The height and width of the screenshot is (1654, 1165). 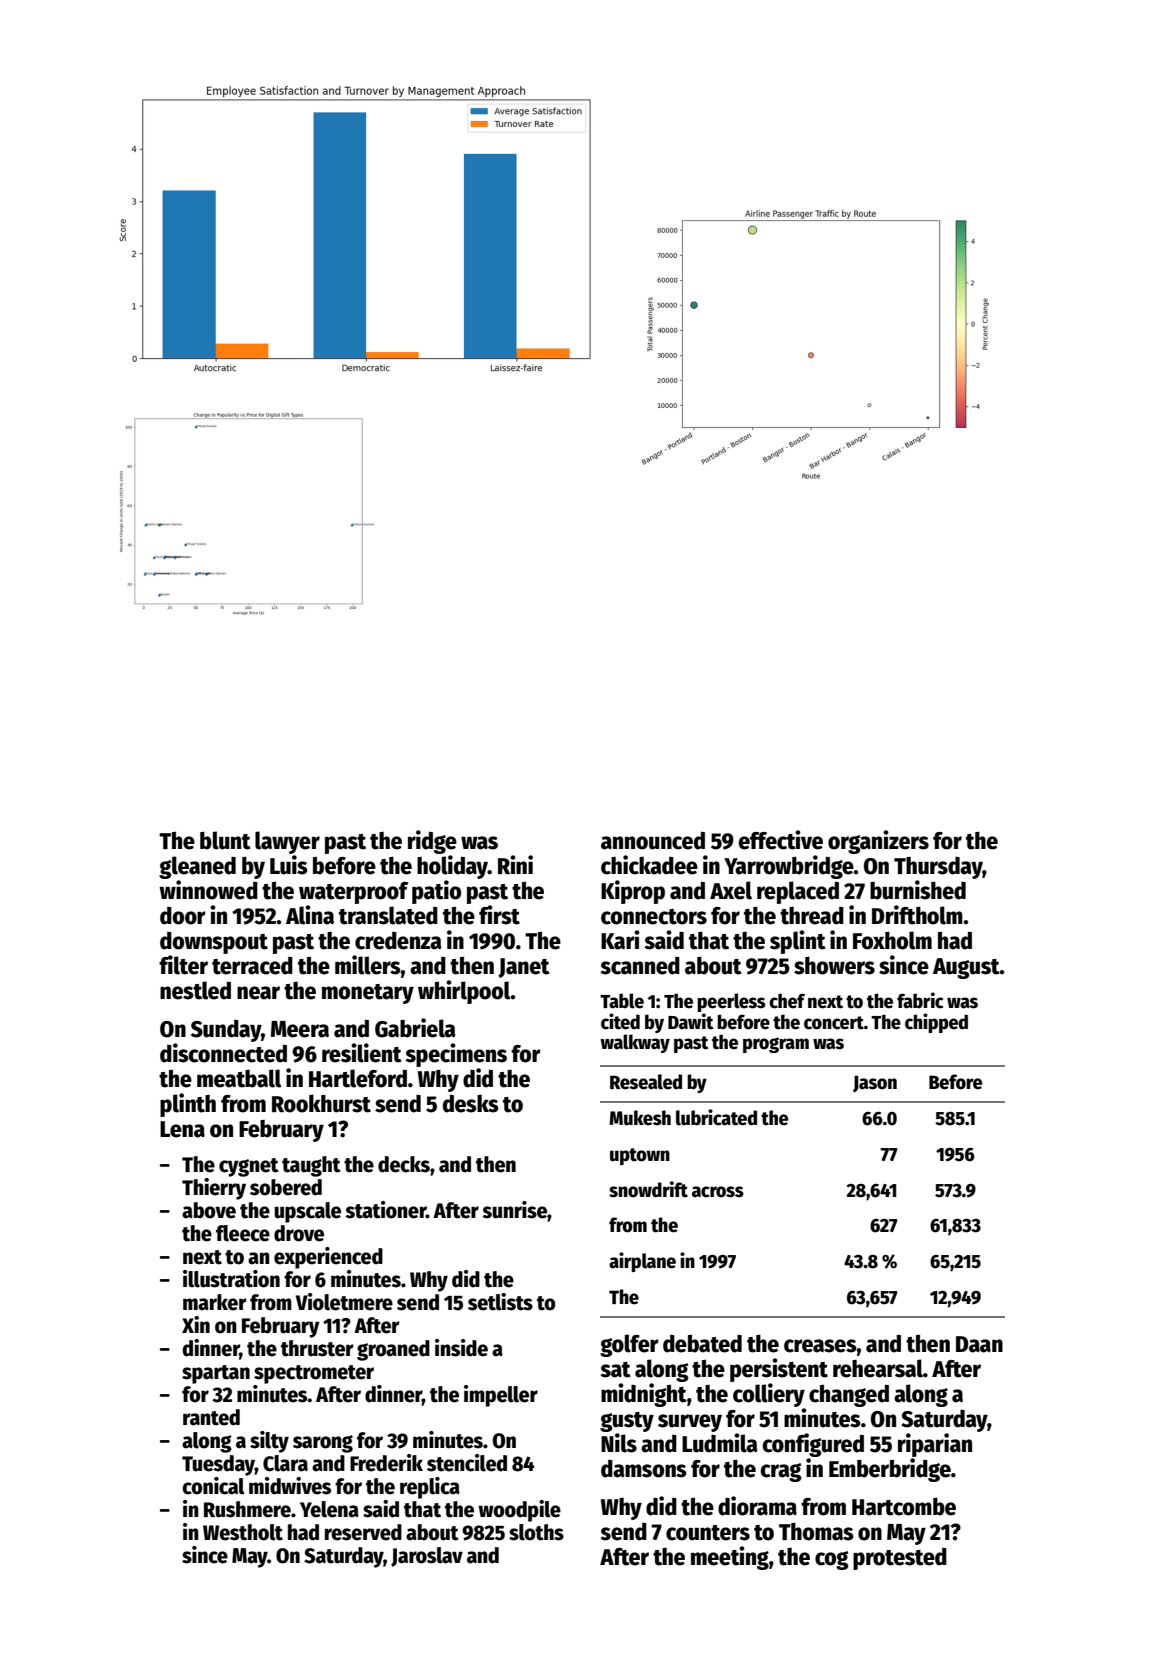 What do you see at coordinates (216, 1374) in the screenshot?
I see `spartan` at bounding box center [216, 1374].
